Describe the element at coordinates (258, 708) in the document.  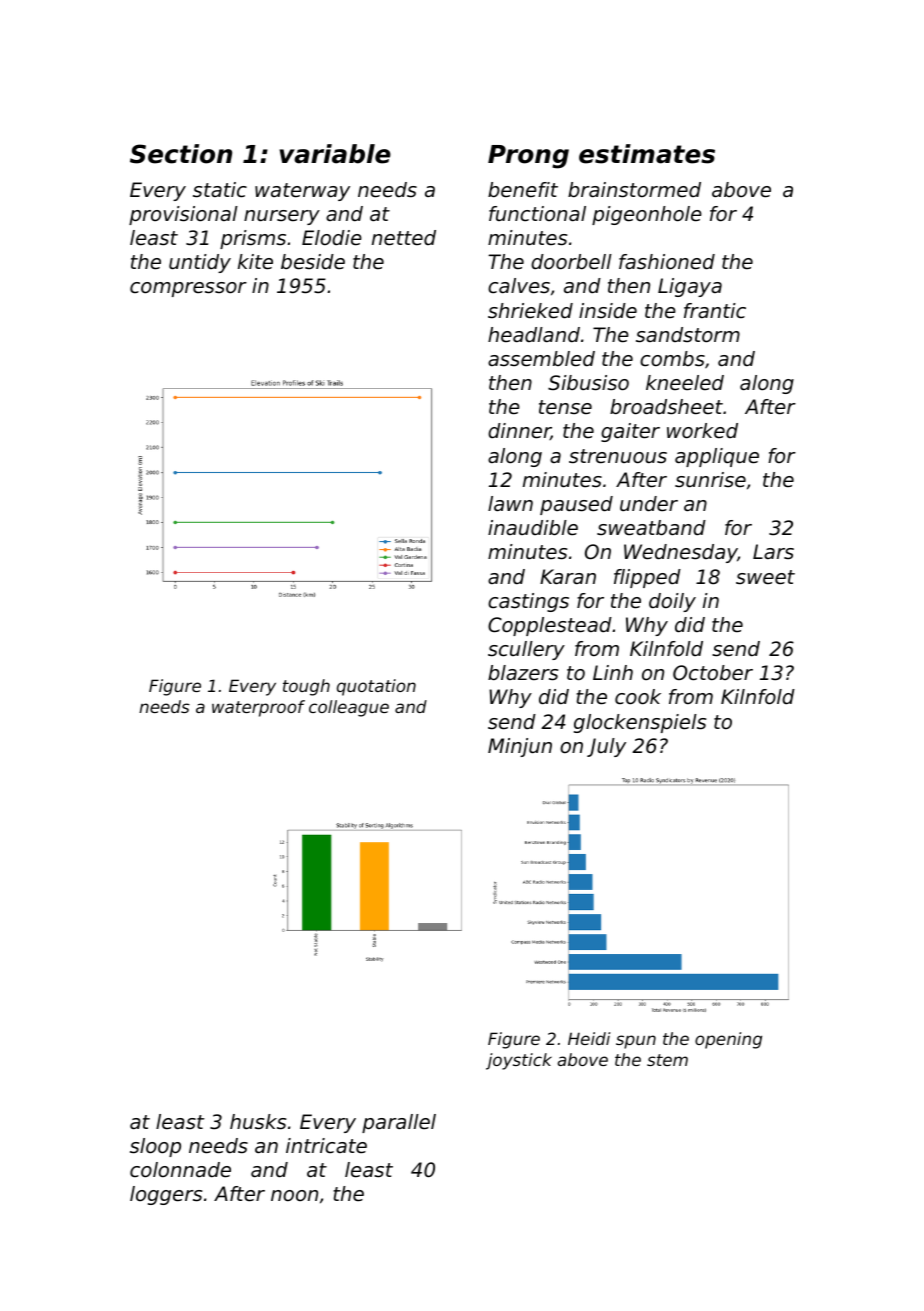
I see `waterproof` at that location.
